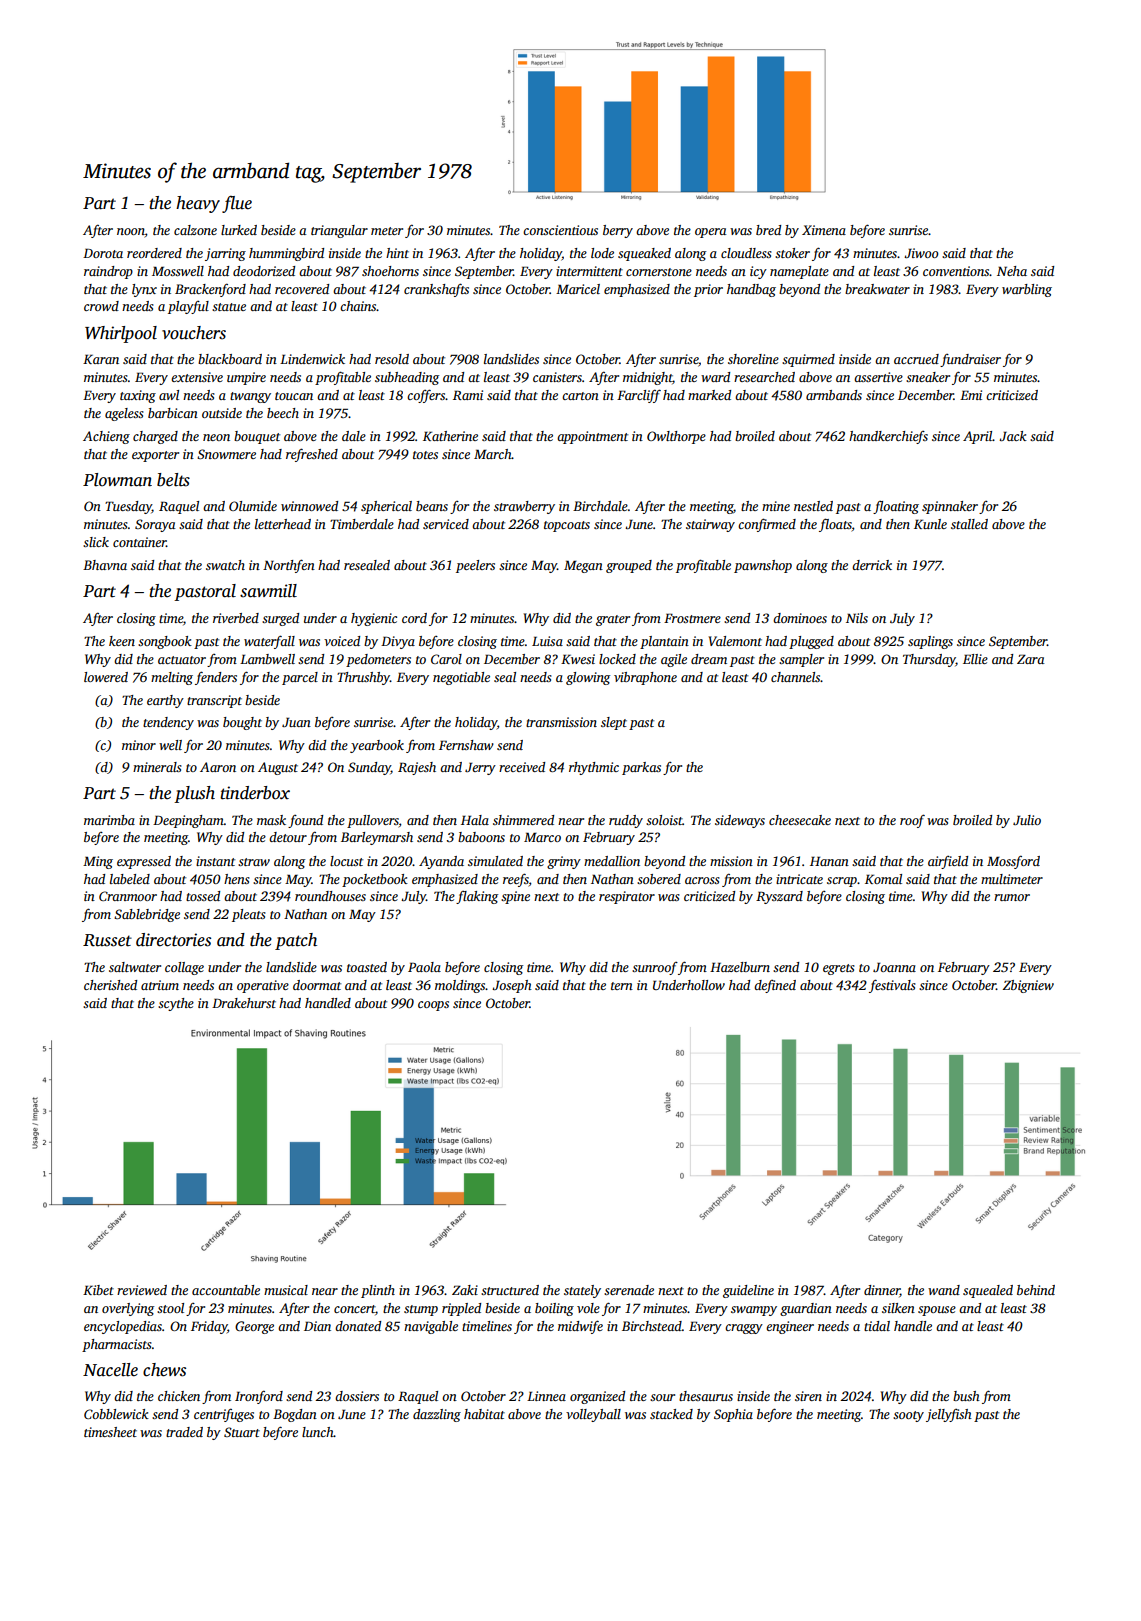  I want to click on sneaker, so click(928, 377).
